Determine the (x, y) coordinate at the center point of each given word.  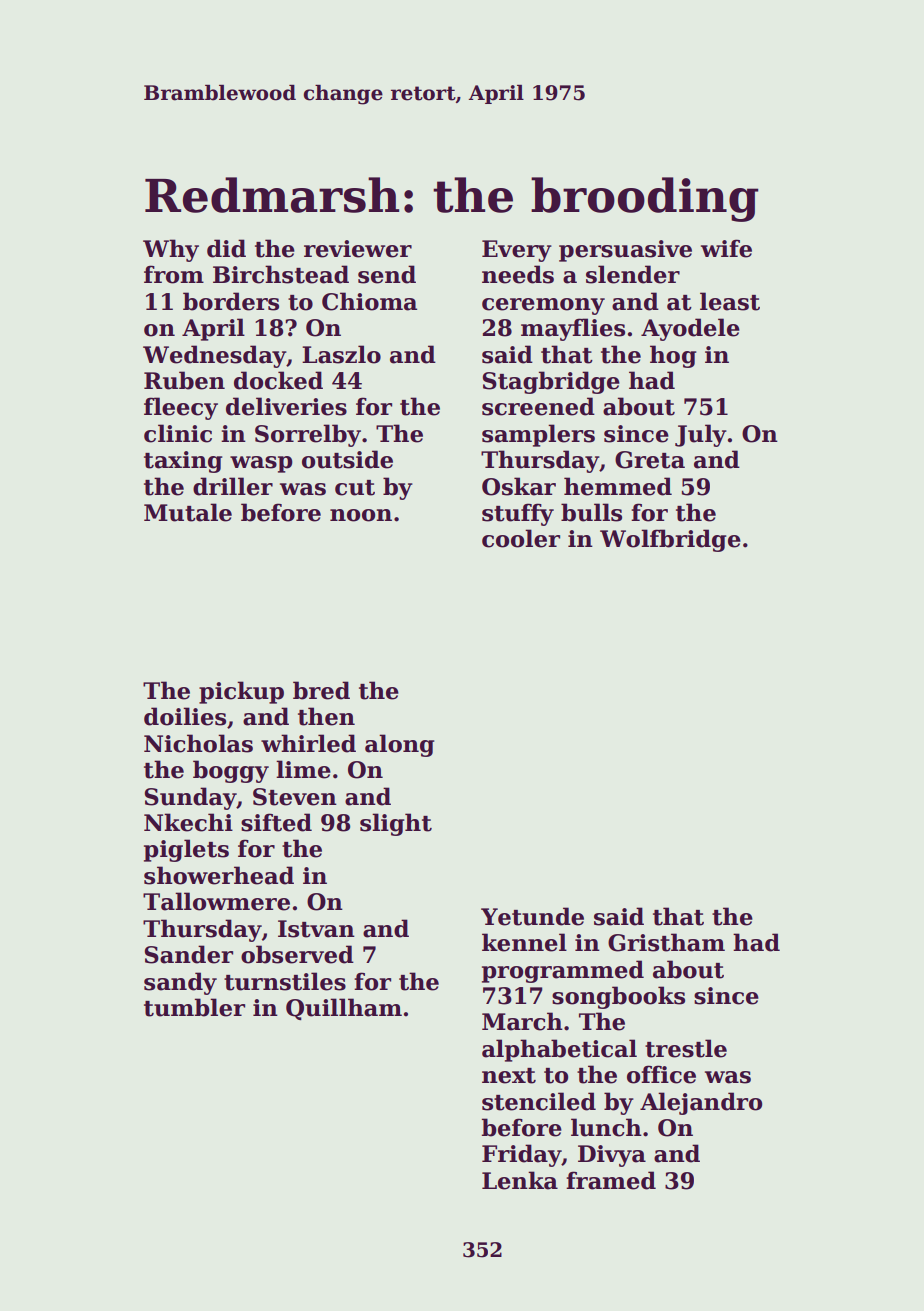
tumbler (194, 1007)
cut (355, 488)
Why (171, 250)
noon (361, 515)
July (701, 435)
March (522, 1021)
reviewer (358, 249)
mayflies (573, 329)
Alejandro (701, 1103)
